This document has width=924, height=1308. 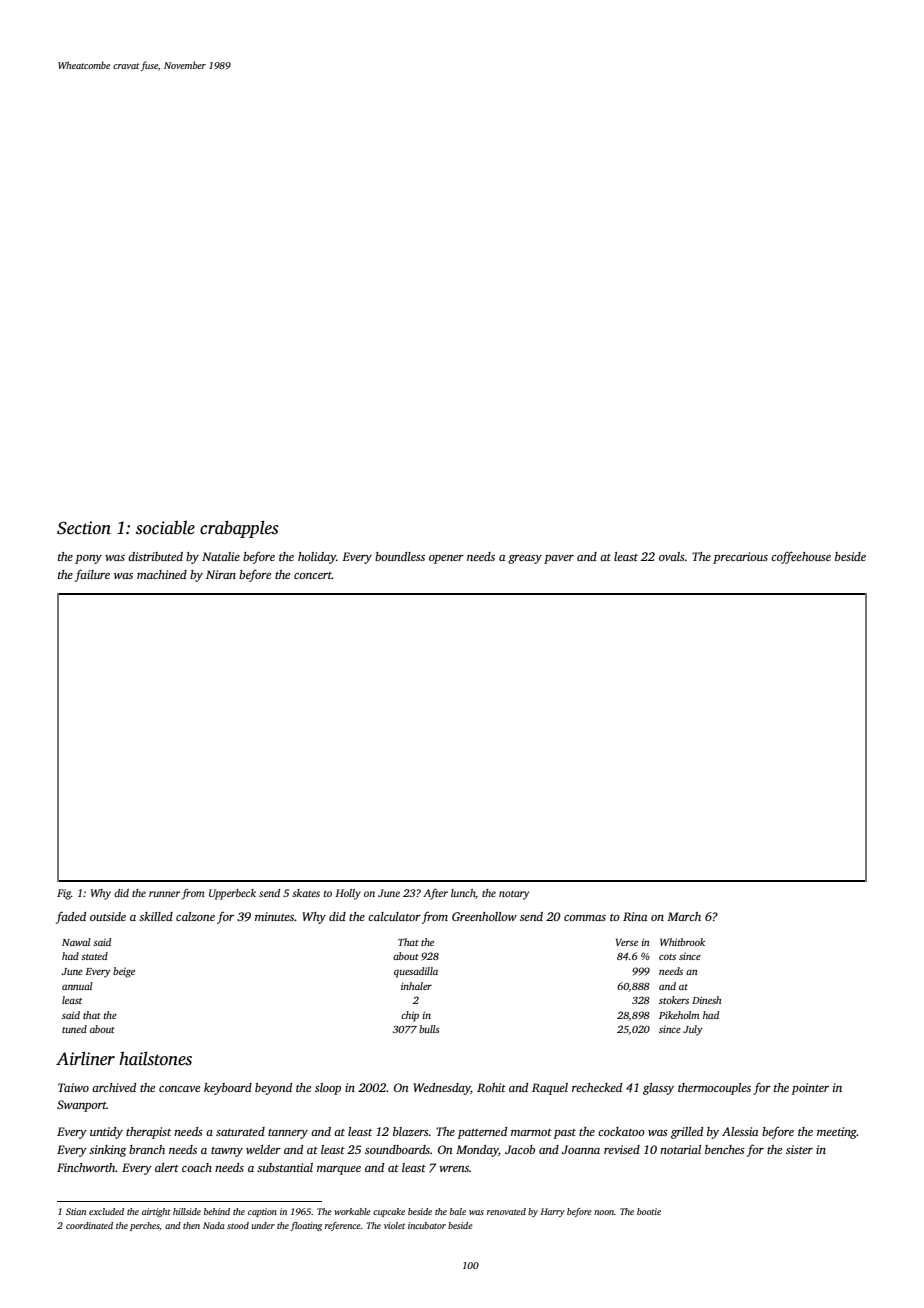 What do you see at coordinates (740, 558) in the document?
I see `precarious` at bounding box center [740, 558].
